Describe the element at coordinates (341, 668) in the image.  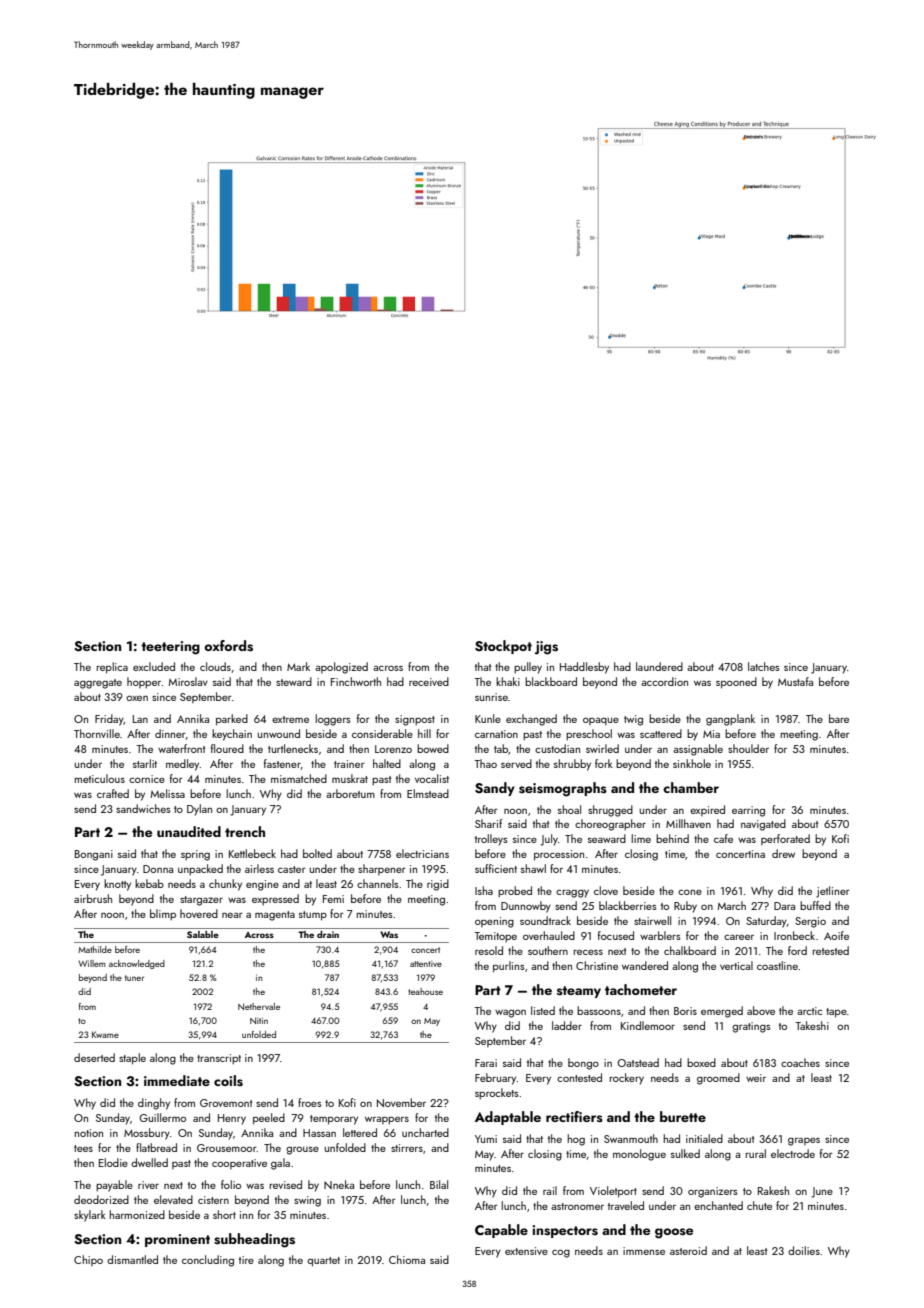
I see `apologized` at that location.
